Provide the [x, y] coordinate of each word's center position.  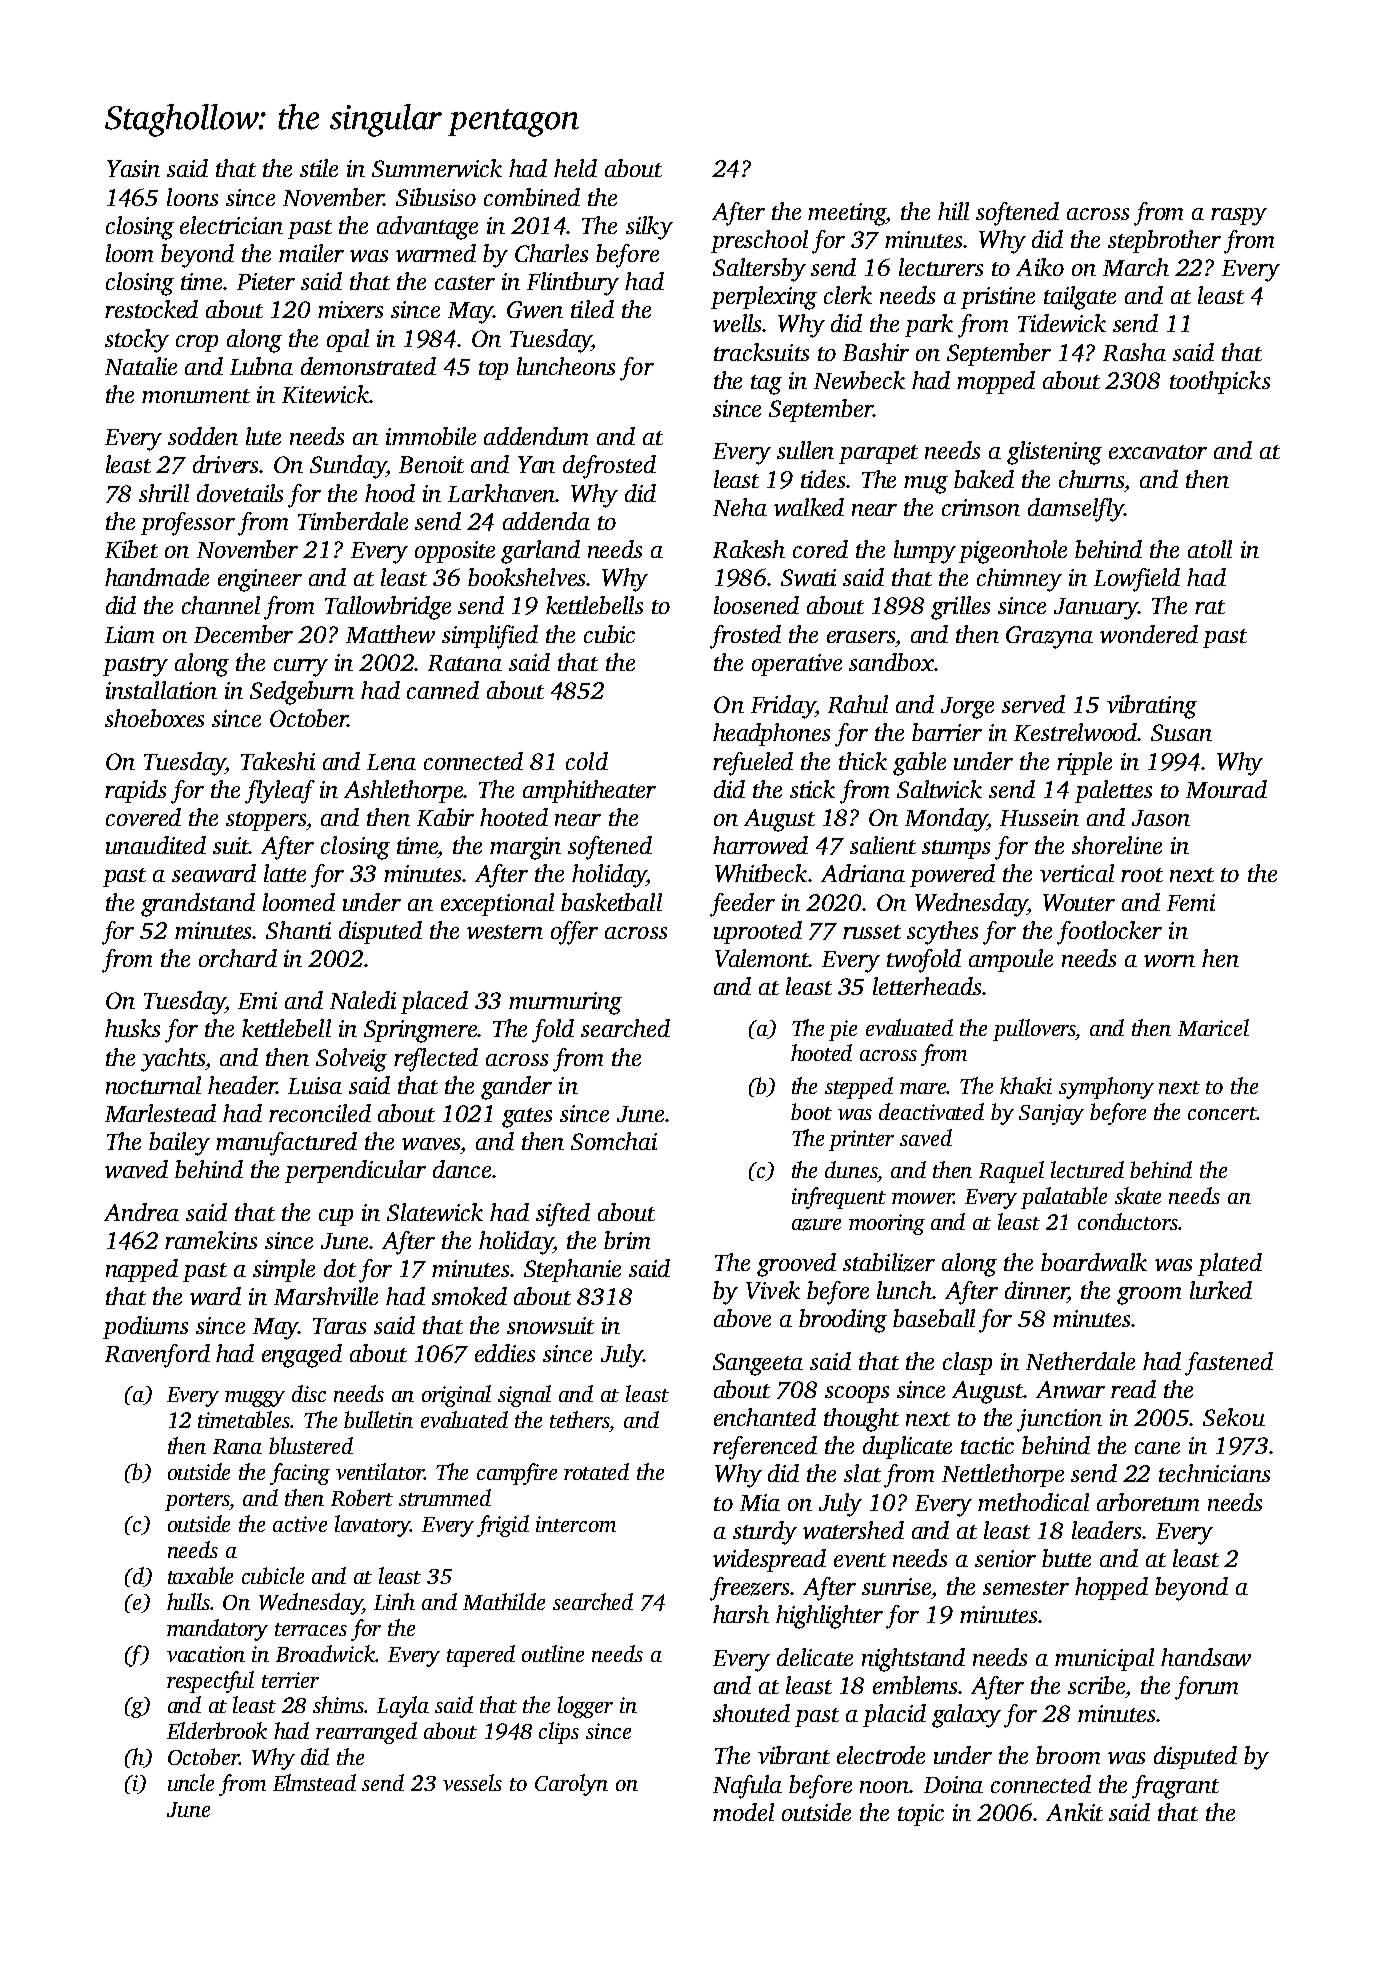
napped [142, 1270]
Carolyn [571, 1785]
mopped [996, 382]
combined [532, 197]
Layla [403, 1707]
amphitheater [589, 791]
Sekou [1234, 1417]
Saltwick [939, 789]
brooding [843, 1321]
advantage [427, 228]
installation [161, 690]
